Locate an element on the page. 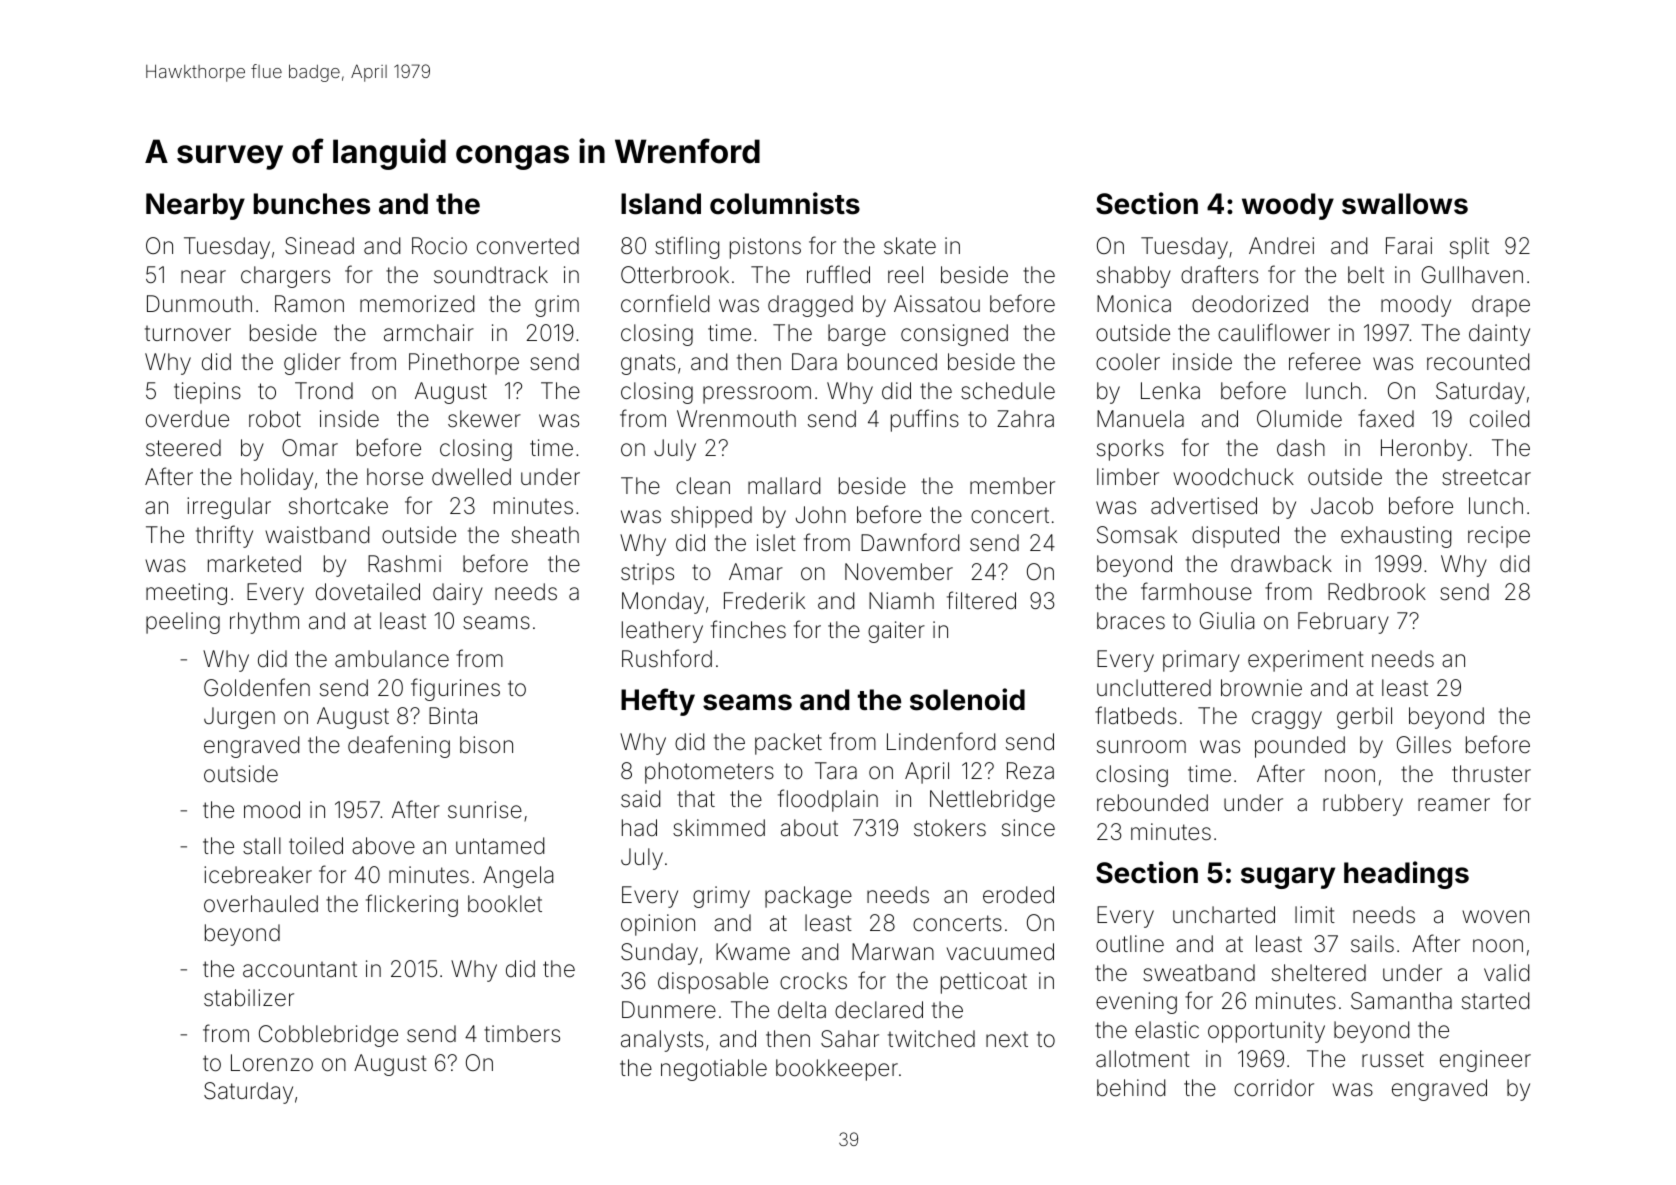  belt is located at coordinates (1366, 275).
